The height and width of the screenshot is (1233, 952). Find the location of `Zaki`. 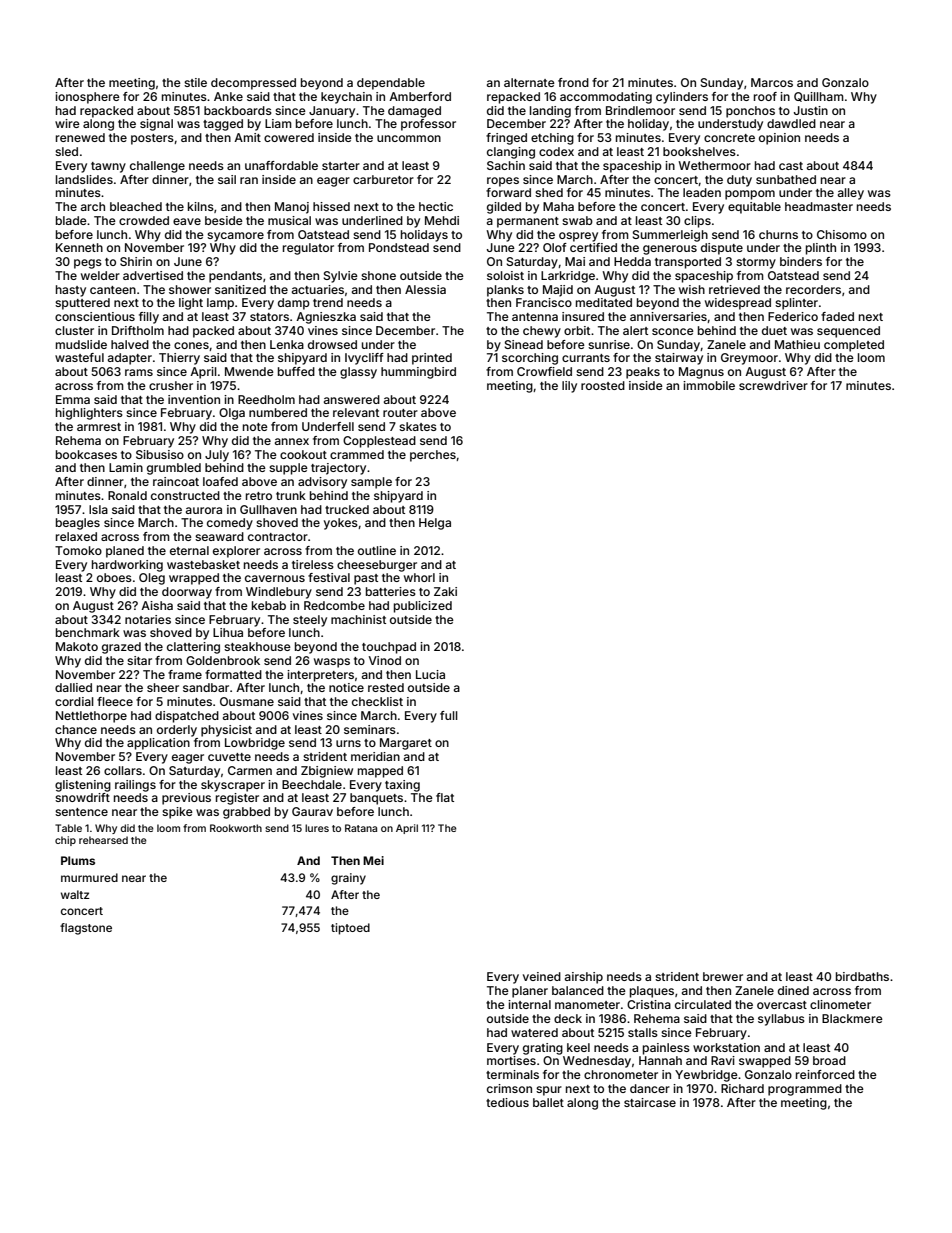

Zaki is located at coordinates (445, 591).
